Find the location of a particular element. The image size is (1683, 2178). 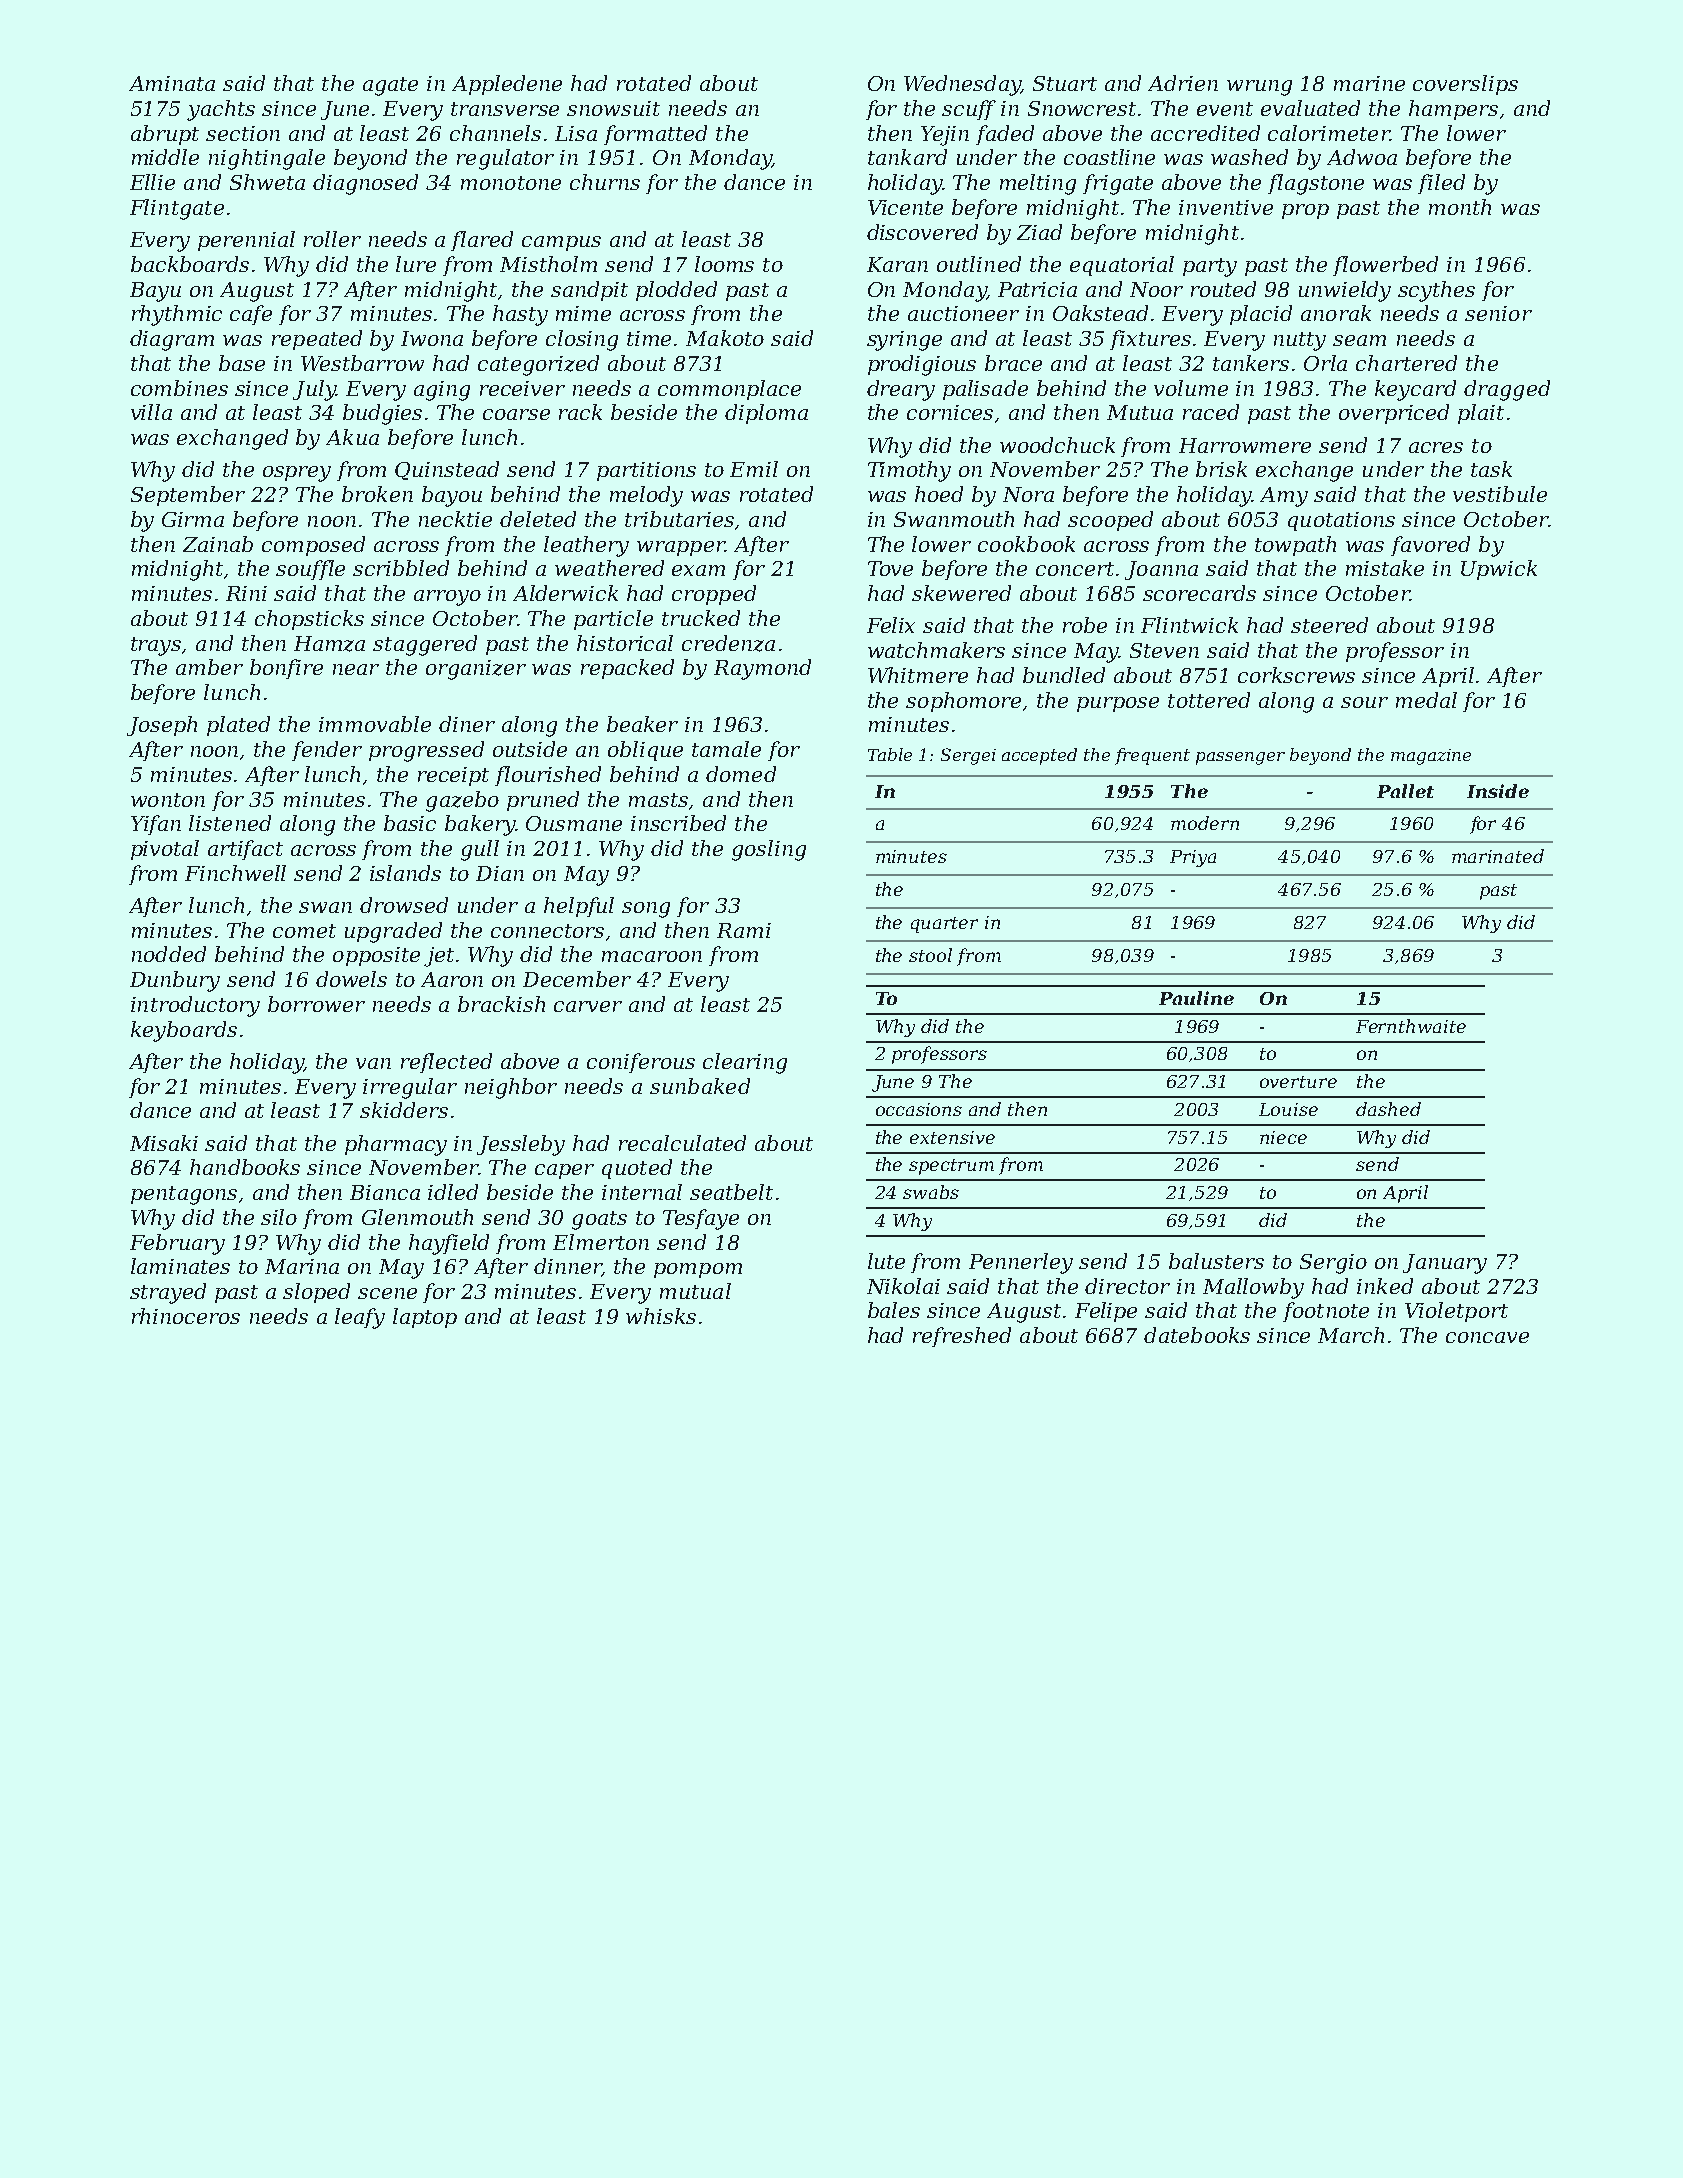

roller is located at coordinates (332, 239).
